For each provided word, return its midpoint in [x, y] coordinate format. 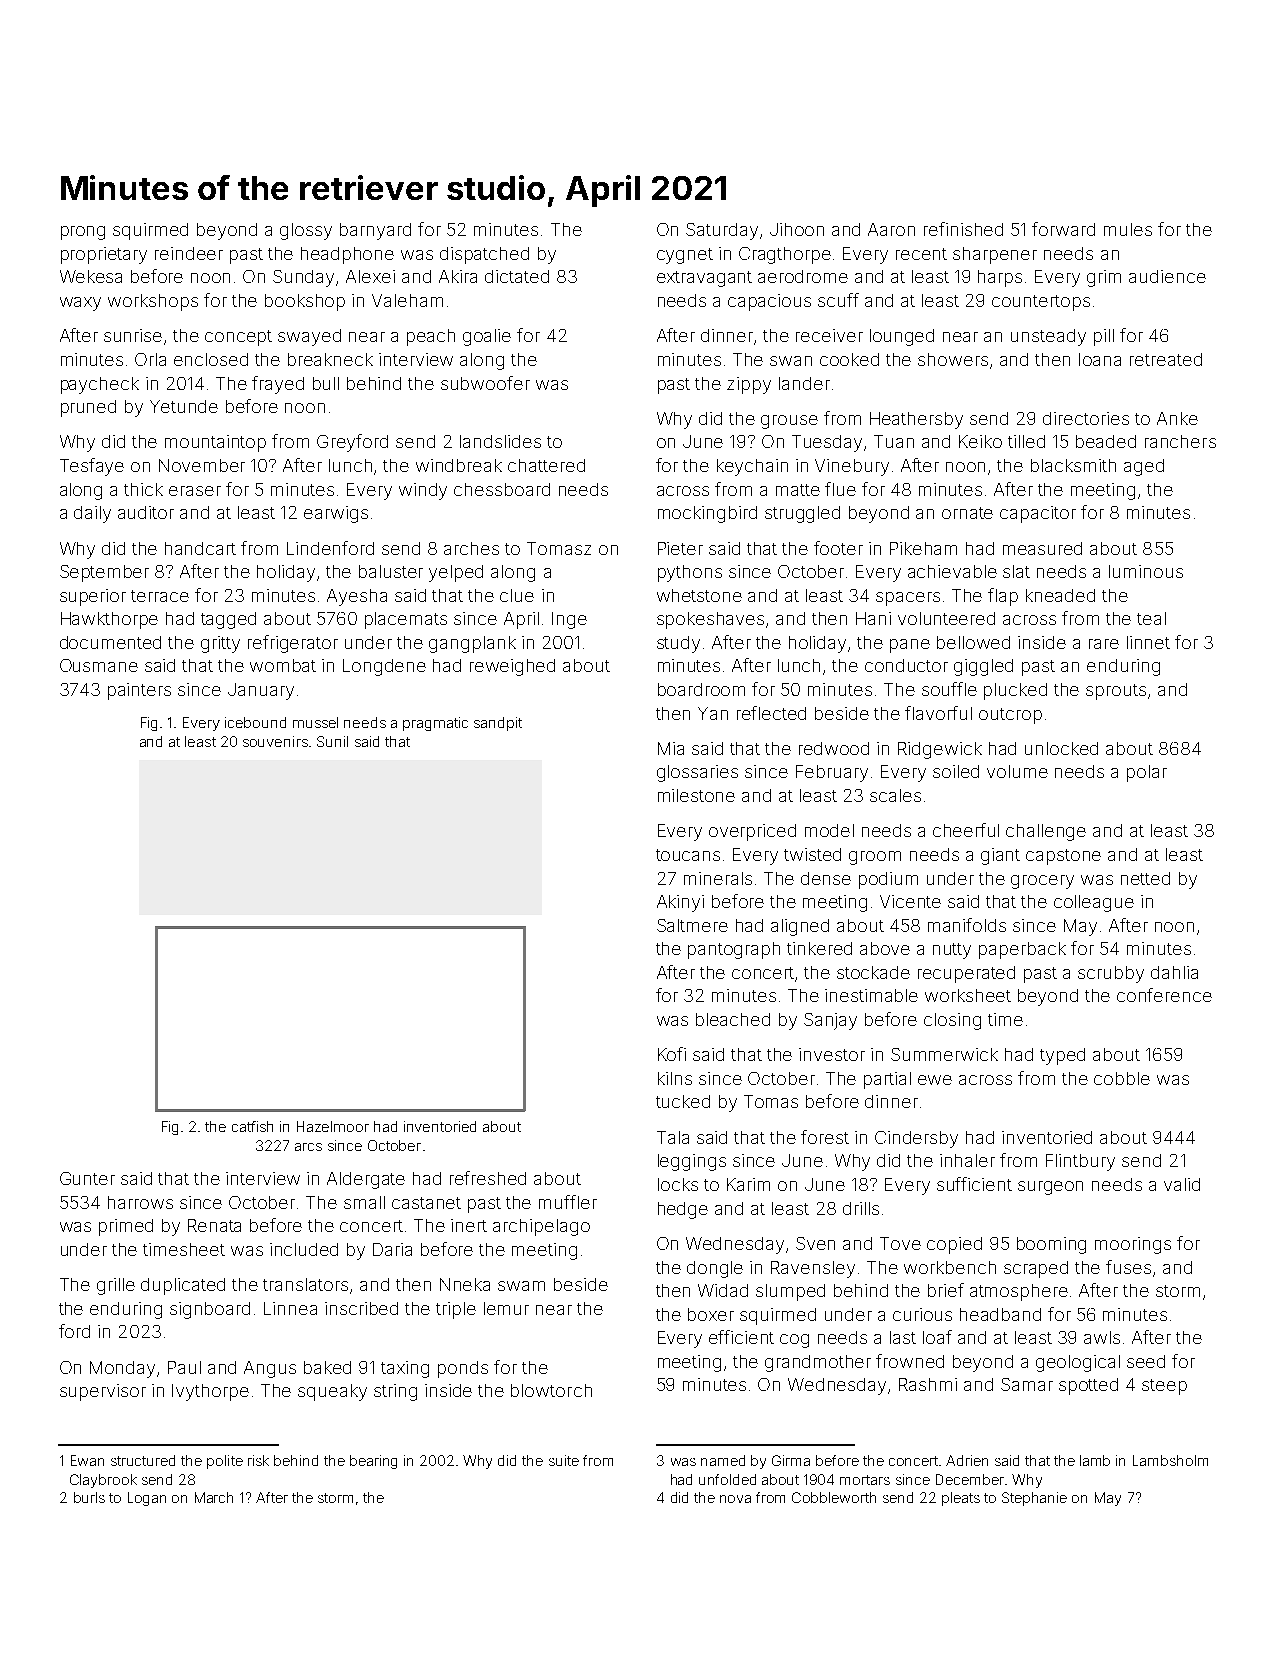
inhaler [967, 1160]
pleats [961, 1499]
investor [832, 1054]
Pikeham [923, 548]
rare [1104, 644]
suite [564, 1460]
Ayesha [357, 597]
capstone [1063, 857]
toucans [688, 855]
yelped [456, 573]
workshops [153, 302]
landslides [500, 441]
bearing [373, 1462]
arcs [308, 1147]
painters [139, 691]
